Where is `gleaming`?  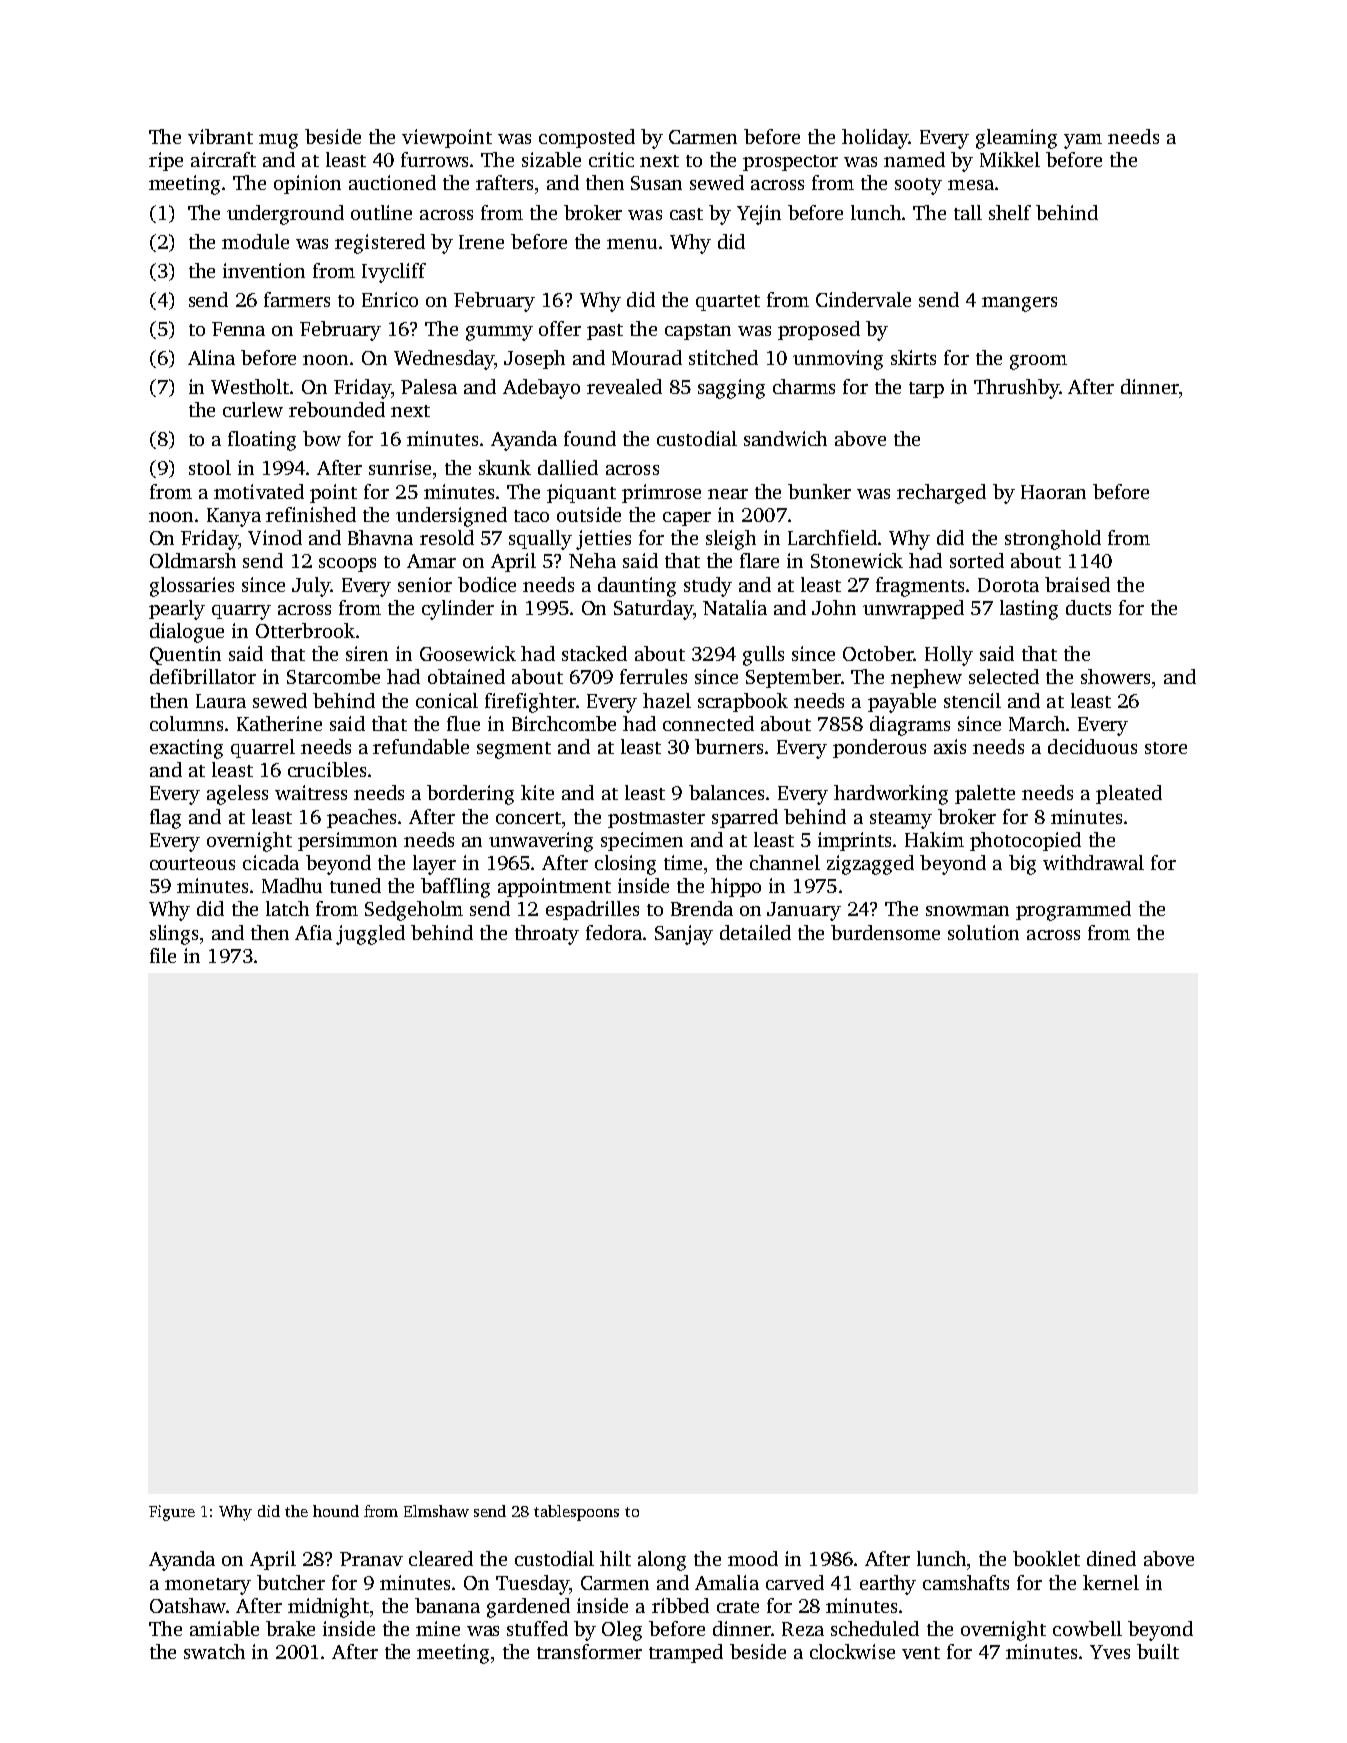 gleaming is located at coordinates (1016, 139).
